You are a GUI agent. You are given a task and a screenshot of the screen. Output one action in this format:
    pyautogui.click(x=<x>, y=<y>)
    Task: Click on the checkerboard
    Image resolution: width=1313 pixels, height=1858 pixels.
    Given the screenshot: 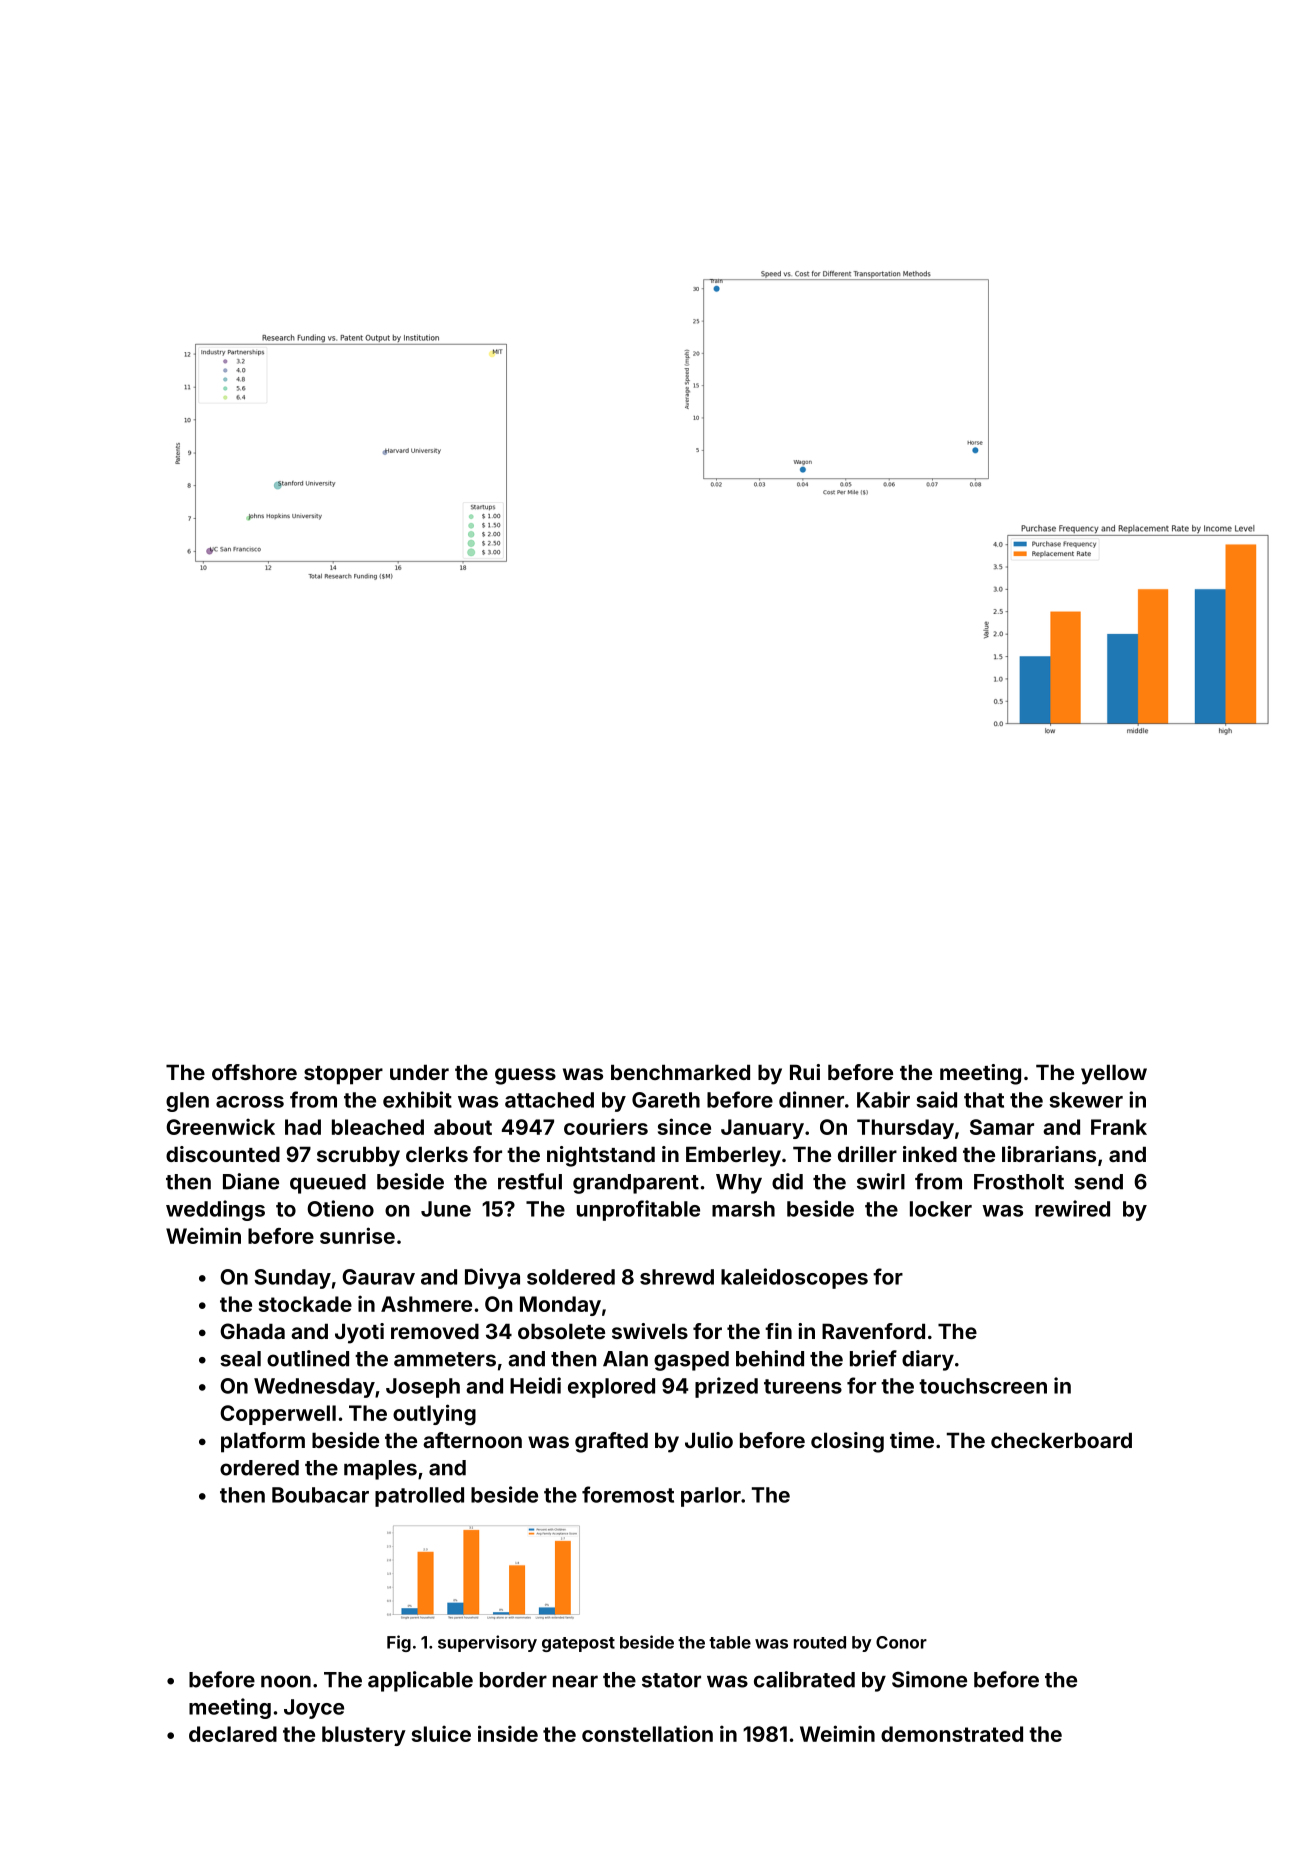 What is the action you would take?
    pyautogui.click(x=1061, y=1440)
